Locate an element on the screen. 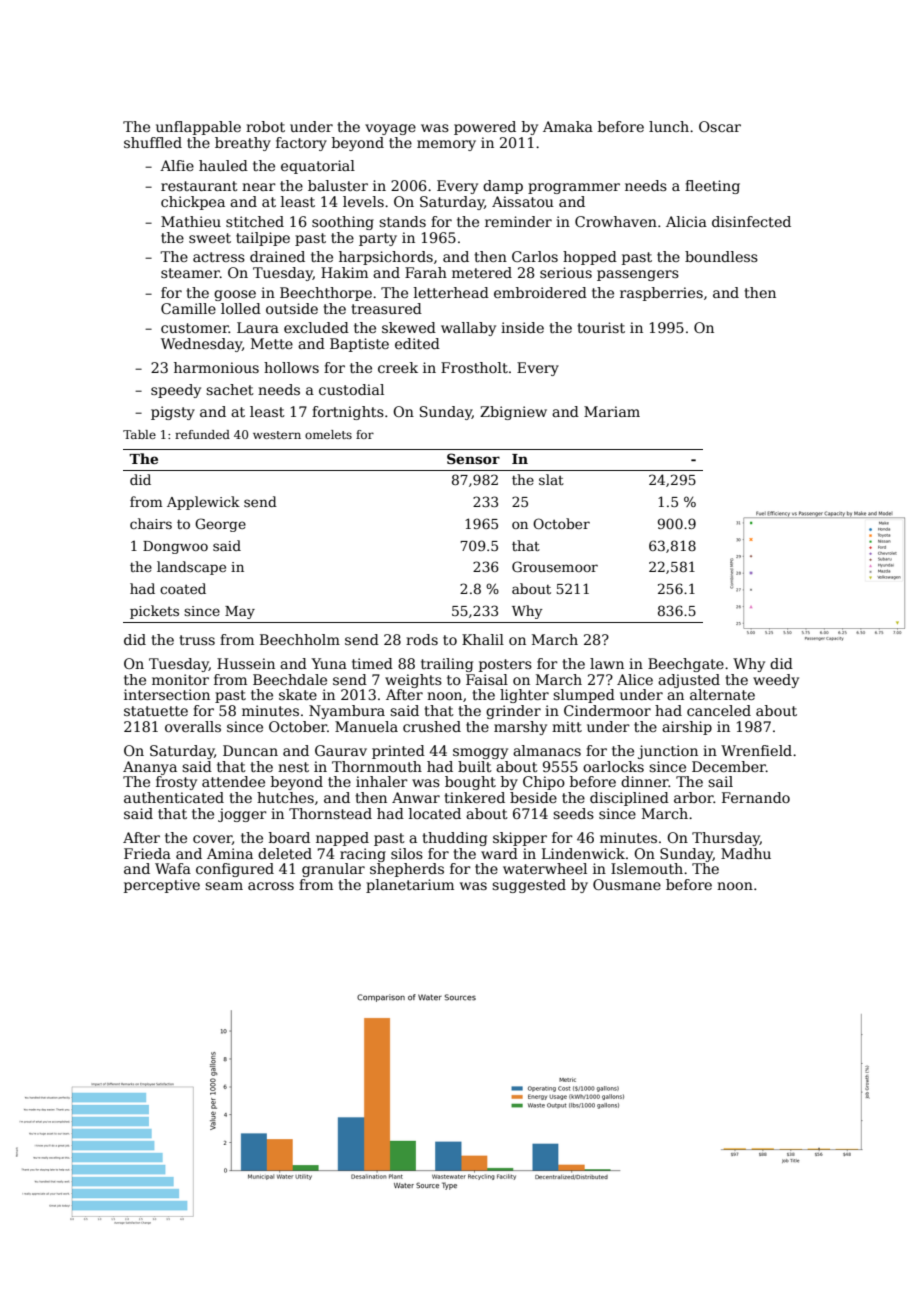 The height and width of the screenshot is (1308, 924). sweet is located at coordinates (210, 238).
